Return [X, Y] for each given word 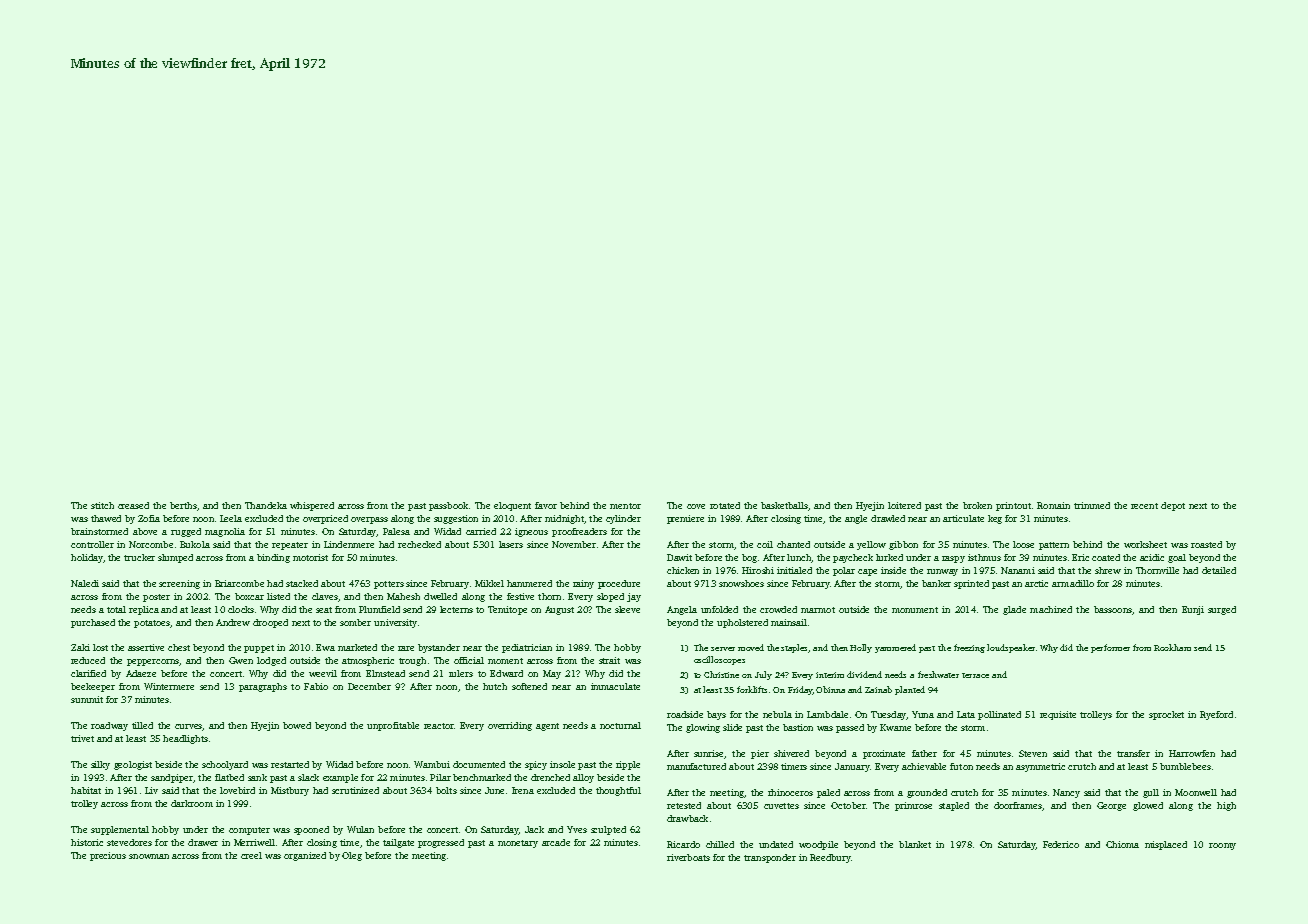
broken [977, 505]
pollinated [999, 715]
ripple [628, 765]
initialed [794, 570]
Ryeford [1216, 715]
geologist [133, 765]
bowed [297, 725]
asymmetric [1040, 767]
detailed [1219, 570]
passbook [448, 506]
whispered [312, 506]
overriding [510, 726]
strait [609, 660]
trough [412, 661]
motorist [310, 557]
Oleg [352, 856]
